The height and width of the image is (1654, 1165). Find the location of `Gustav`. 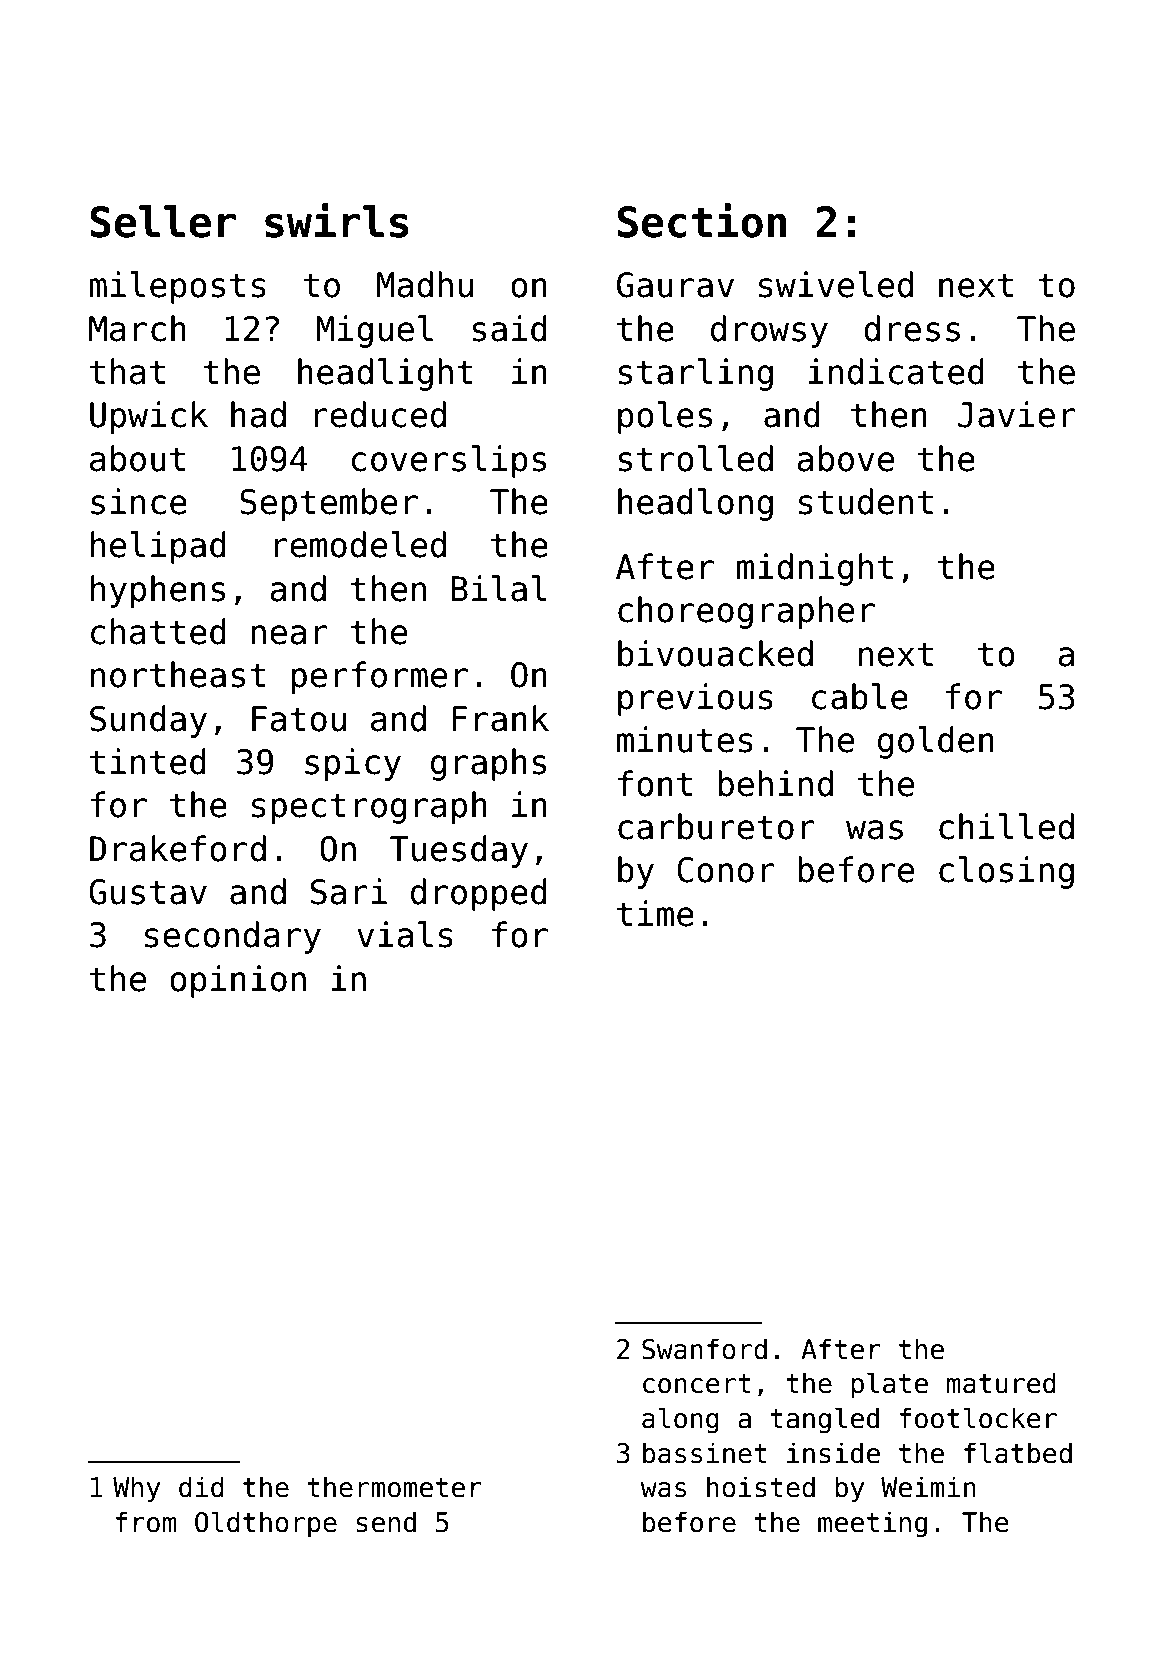

Gustav is located at coordinates (148, 892).
